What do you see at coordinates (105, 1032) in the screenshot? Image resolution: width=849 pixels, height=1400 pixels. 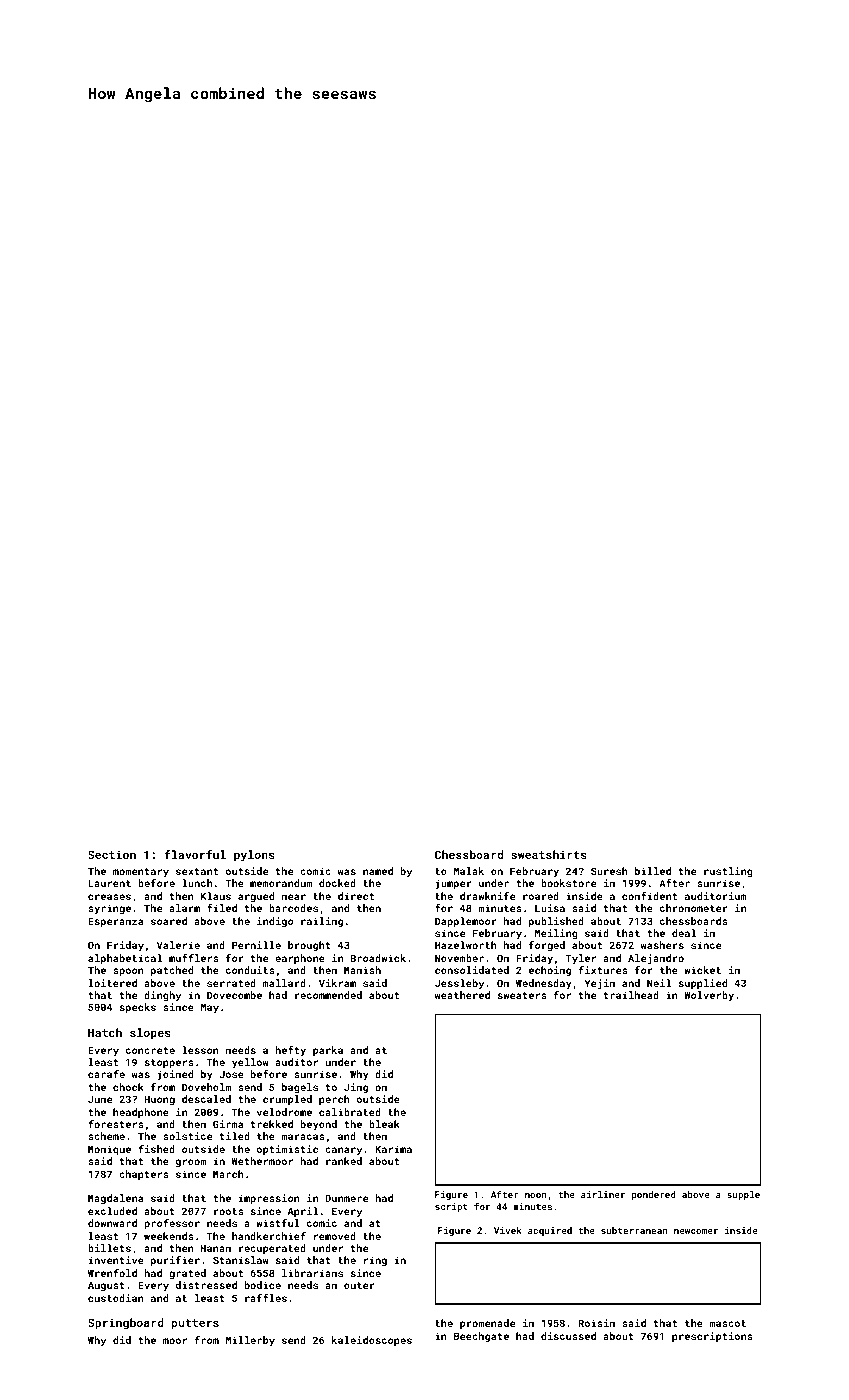 I see `Hatch` at bounding box center [105, 1032].
